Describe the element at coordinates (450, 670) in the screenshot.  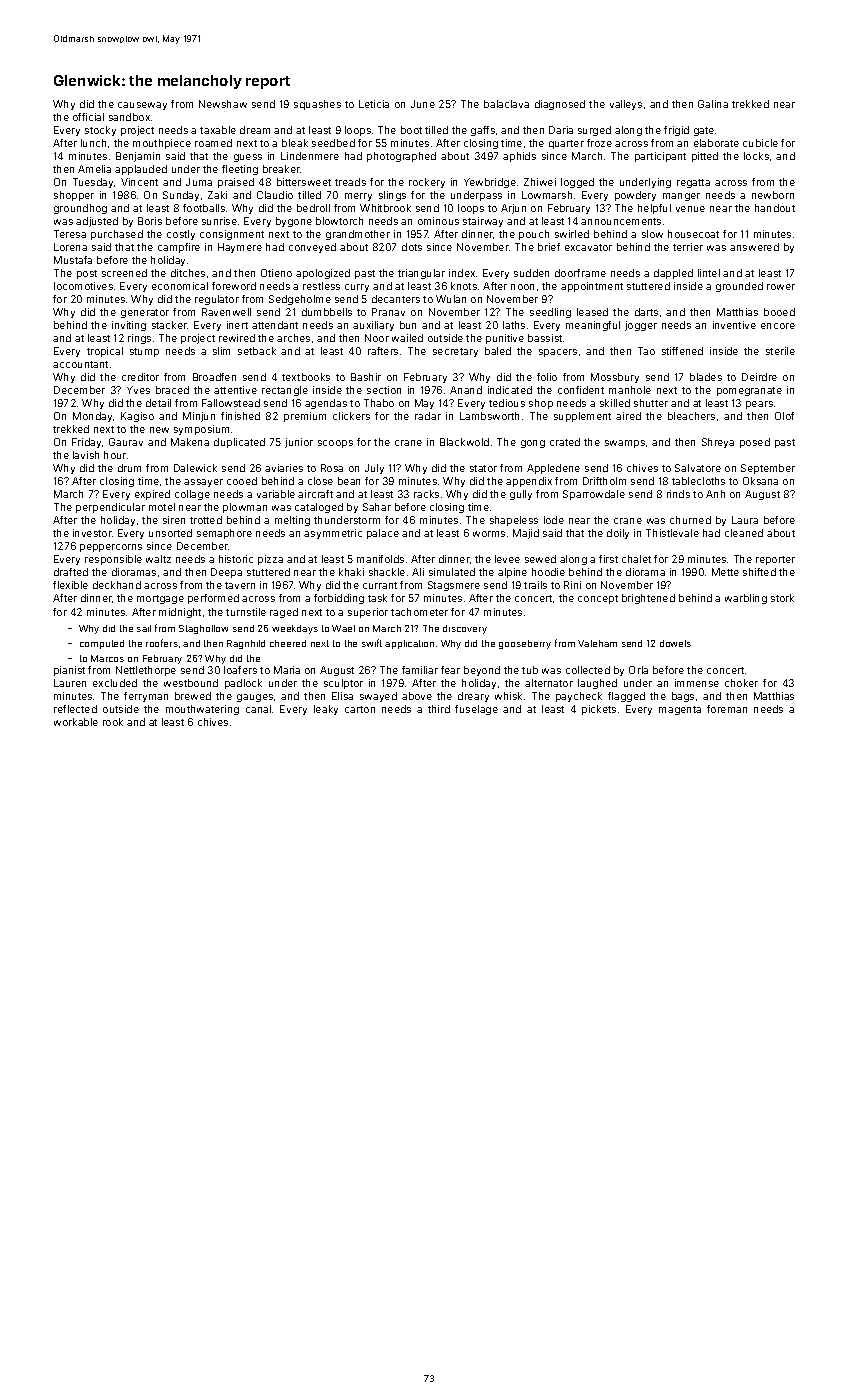
I see `fear` at that location.
